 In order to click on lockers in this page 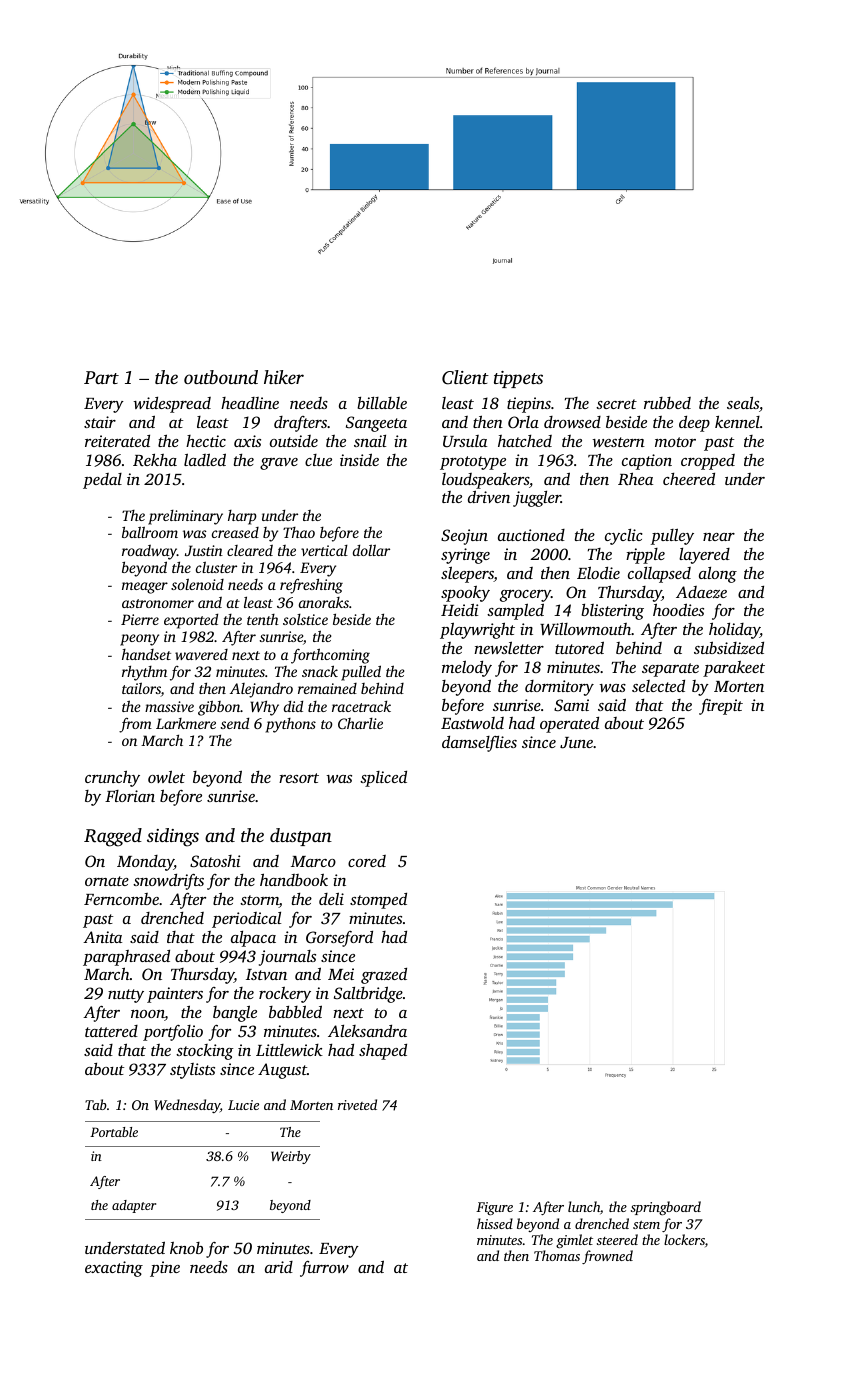, I will do `click(684, 1239)`.
